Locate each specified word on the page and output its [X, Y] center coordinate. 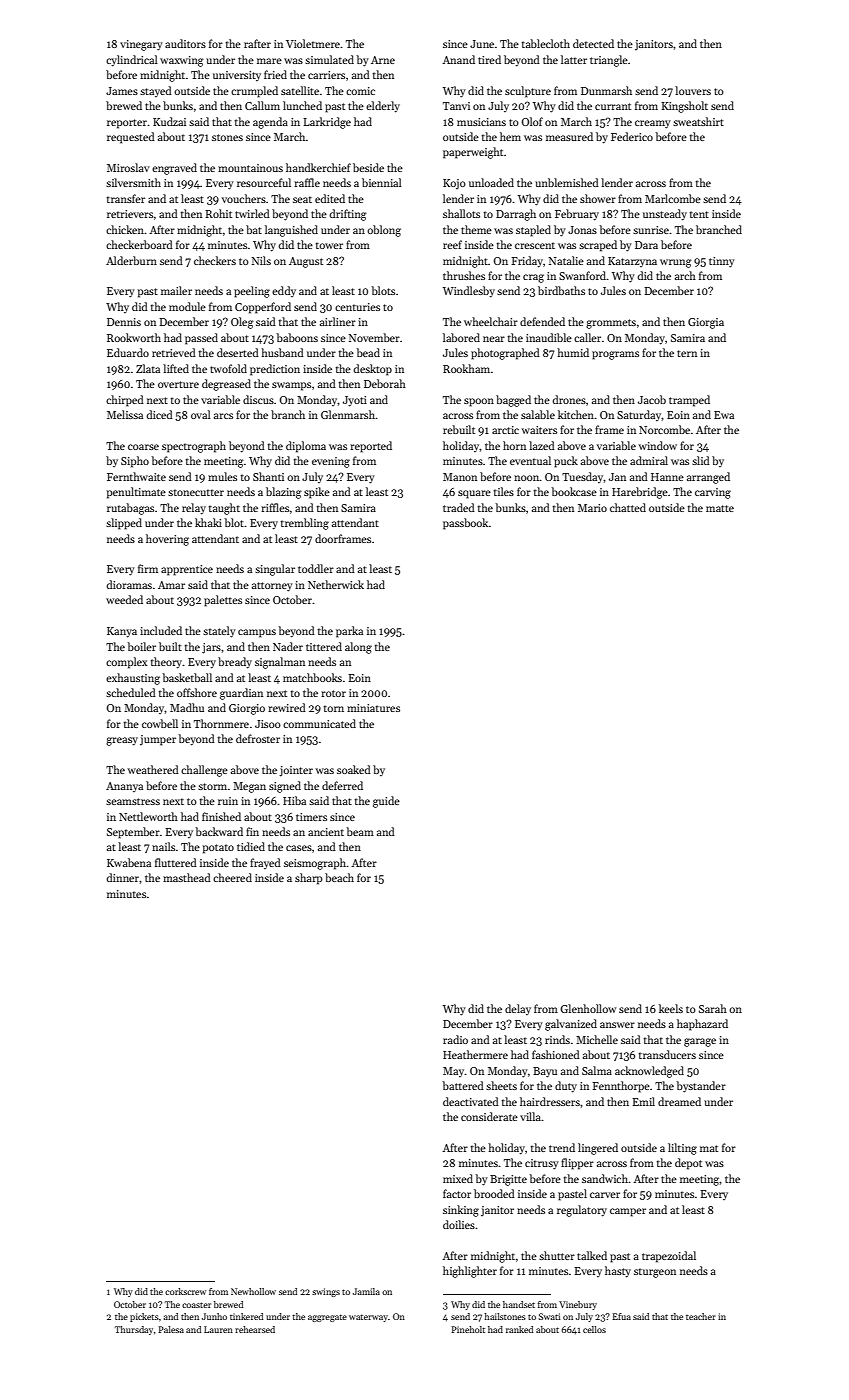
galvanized [571, 1025]
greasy [122, 741]
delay [518, 1009]
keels [671, 1008]
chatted [628, 507]
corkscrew [185, 1291]
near [494, 339]
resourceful [264, 182]
